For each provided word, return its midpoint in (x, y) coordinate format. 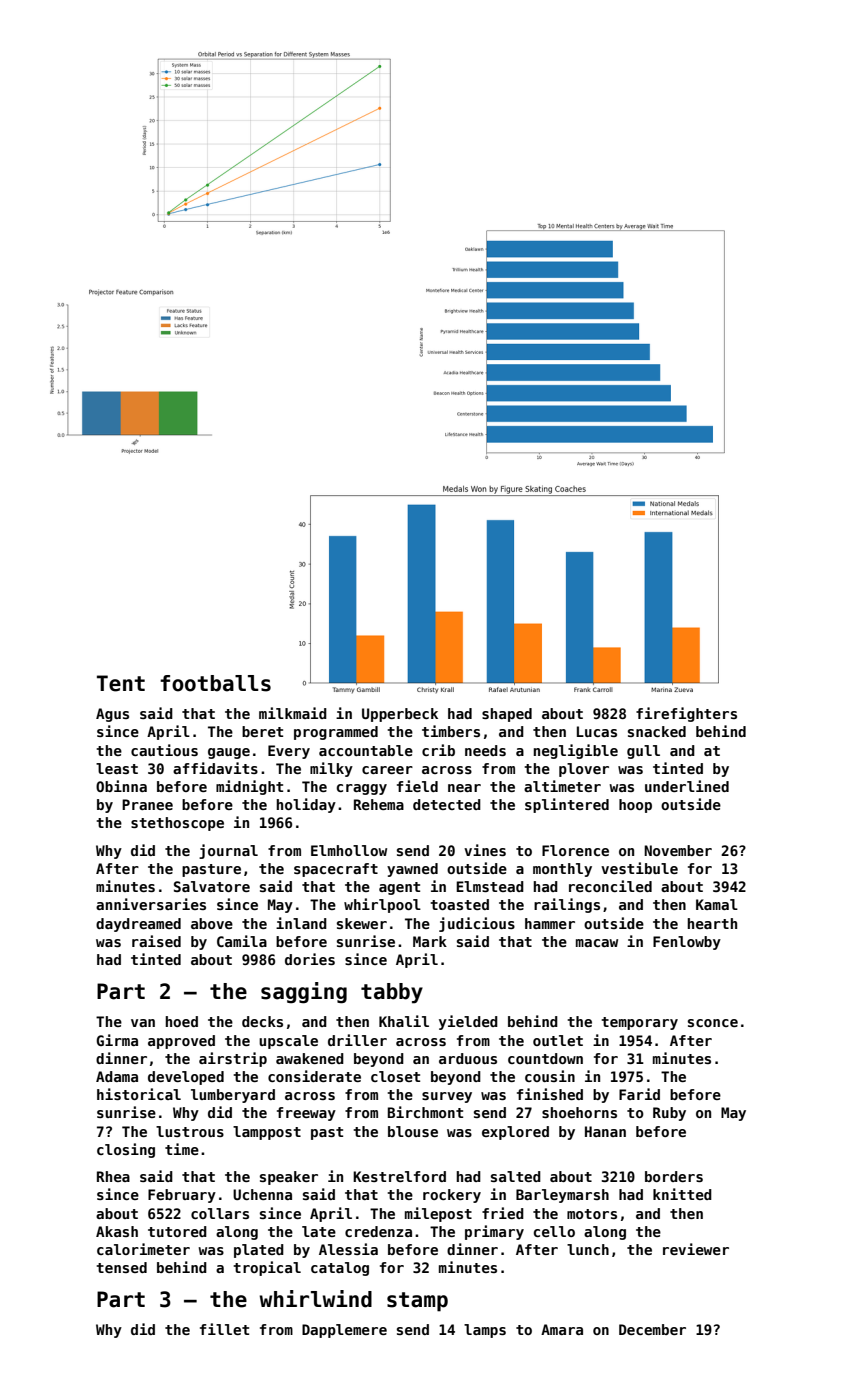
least (117, 768)
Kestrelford (399, 1176)
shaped (507, 715)
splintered (567, 805)
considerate (314, 1076)
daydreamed (138, 925)
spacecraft (336, 870)
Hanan (605, 1131)
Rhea (113, 1176)
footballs (215, 683)
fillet (224, 1329)
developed (186, 1078)
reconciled (610, 886)
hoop (635, 806)
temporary (640, 1023)
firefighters (686, 714)
